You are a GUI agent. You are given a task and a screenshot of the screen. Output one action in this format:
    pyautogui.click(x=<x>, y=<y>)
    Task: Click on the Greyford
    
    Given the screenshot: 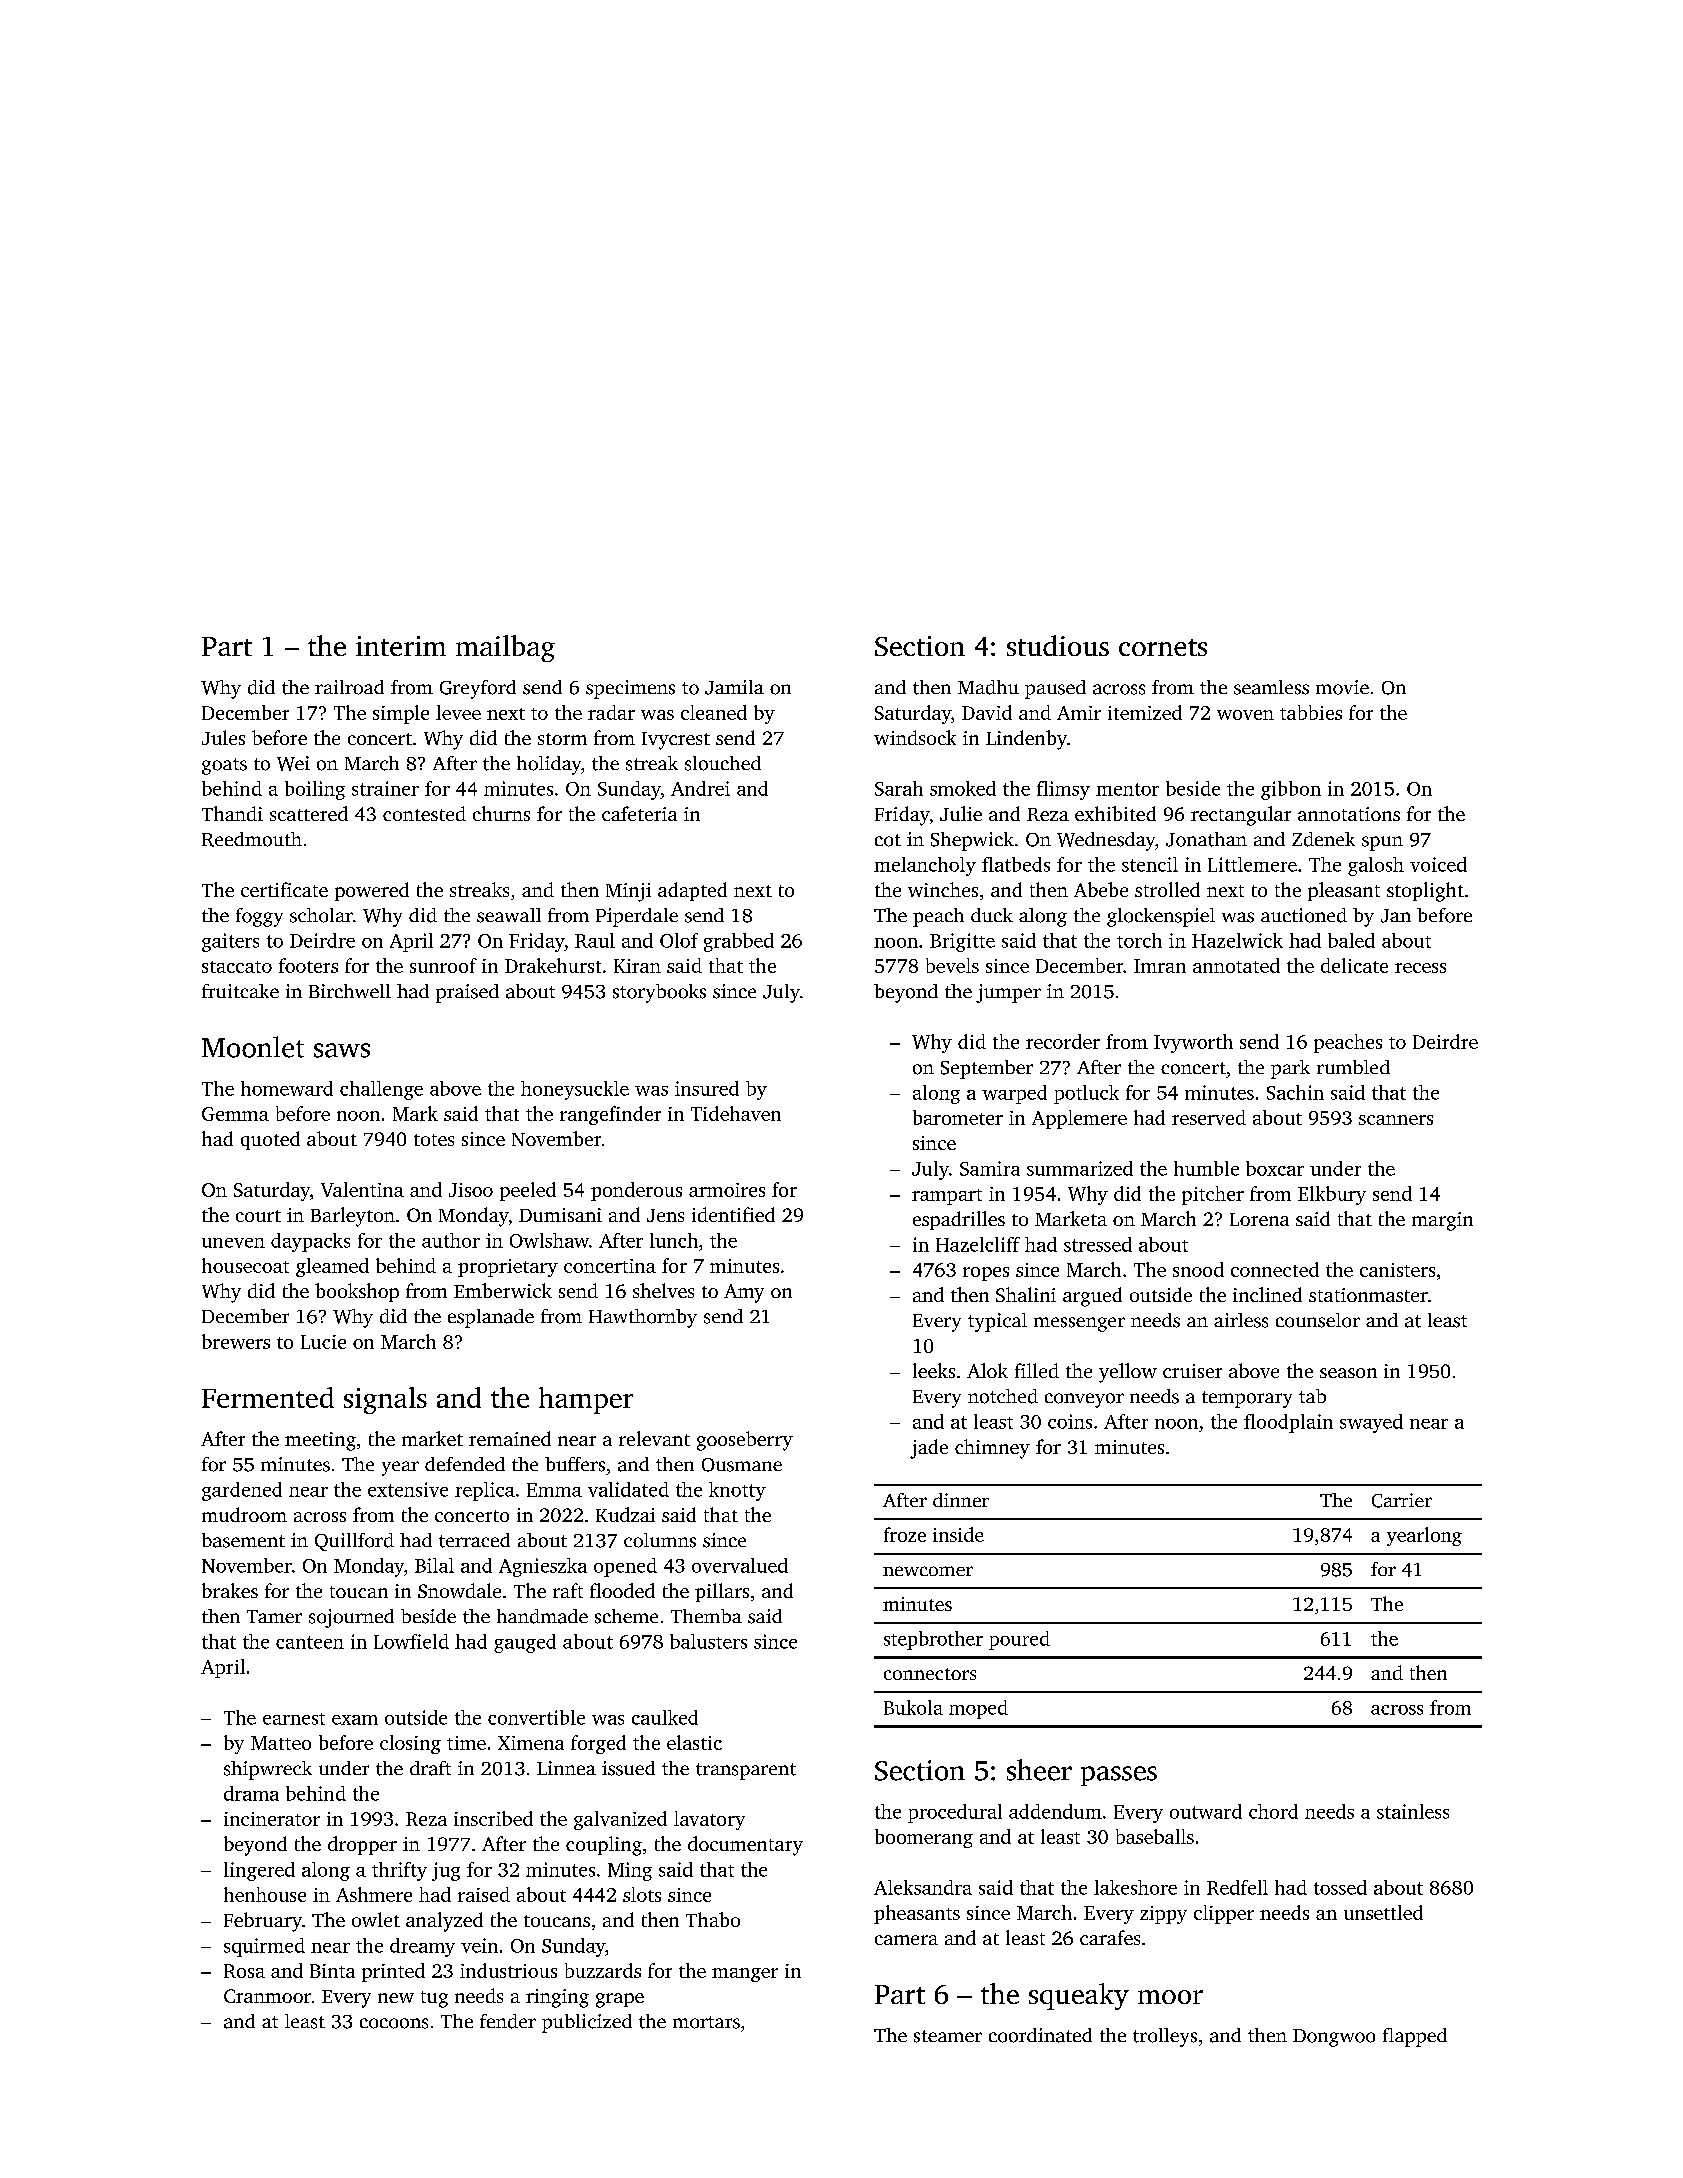 What is the action you would take?
    pyautogui.click(x=478, y=689)
